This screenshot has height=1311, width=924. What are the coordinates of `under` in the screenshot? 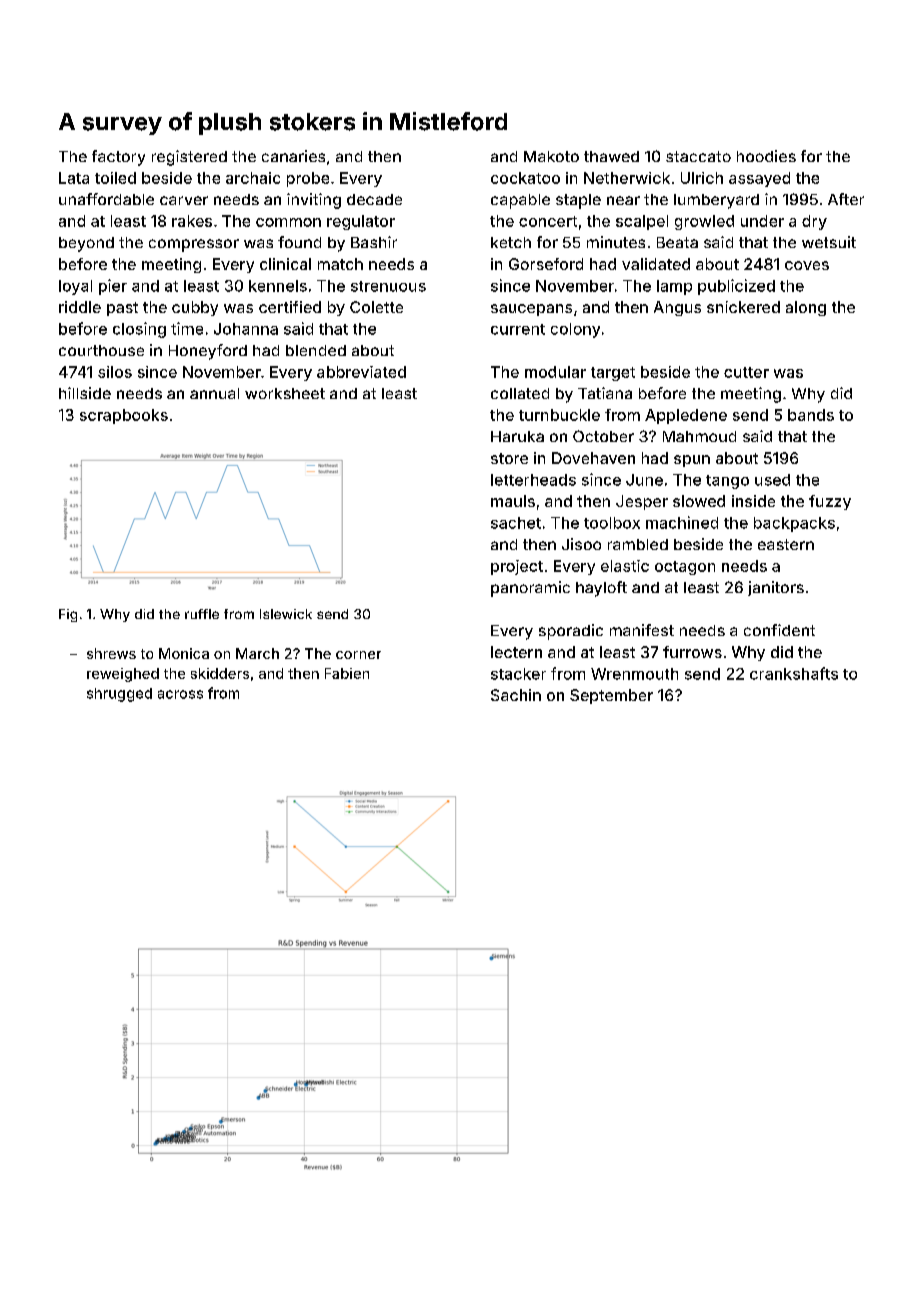 It's located at (762, 221).
